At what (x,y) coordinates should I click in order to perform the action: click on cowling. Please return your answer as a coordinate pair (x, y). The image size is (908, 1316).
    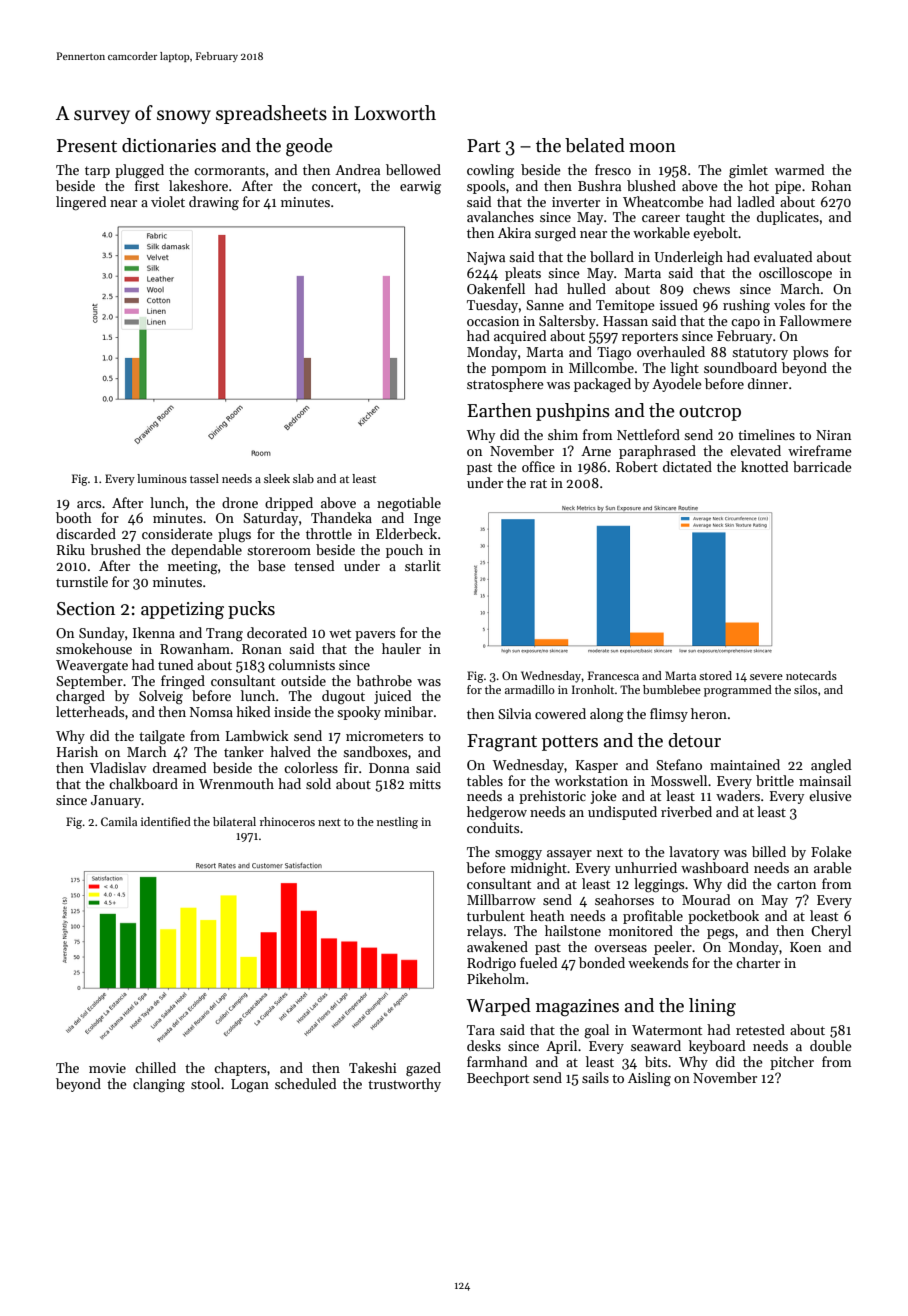
    Looking at the image, I should click on (490, 171).
